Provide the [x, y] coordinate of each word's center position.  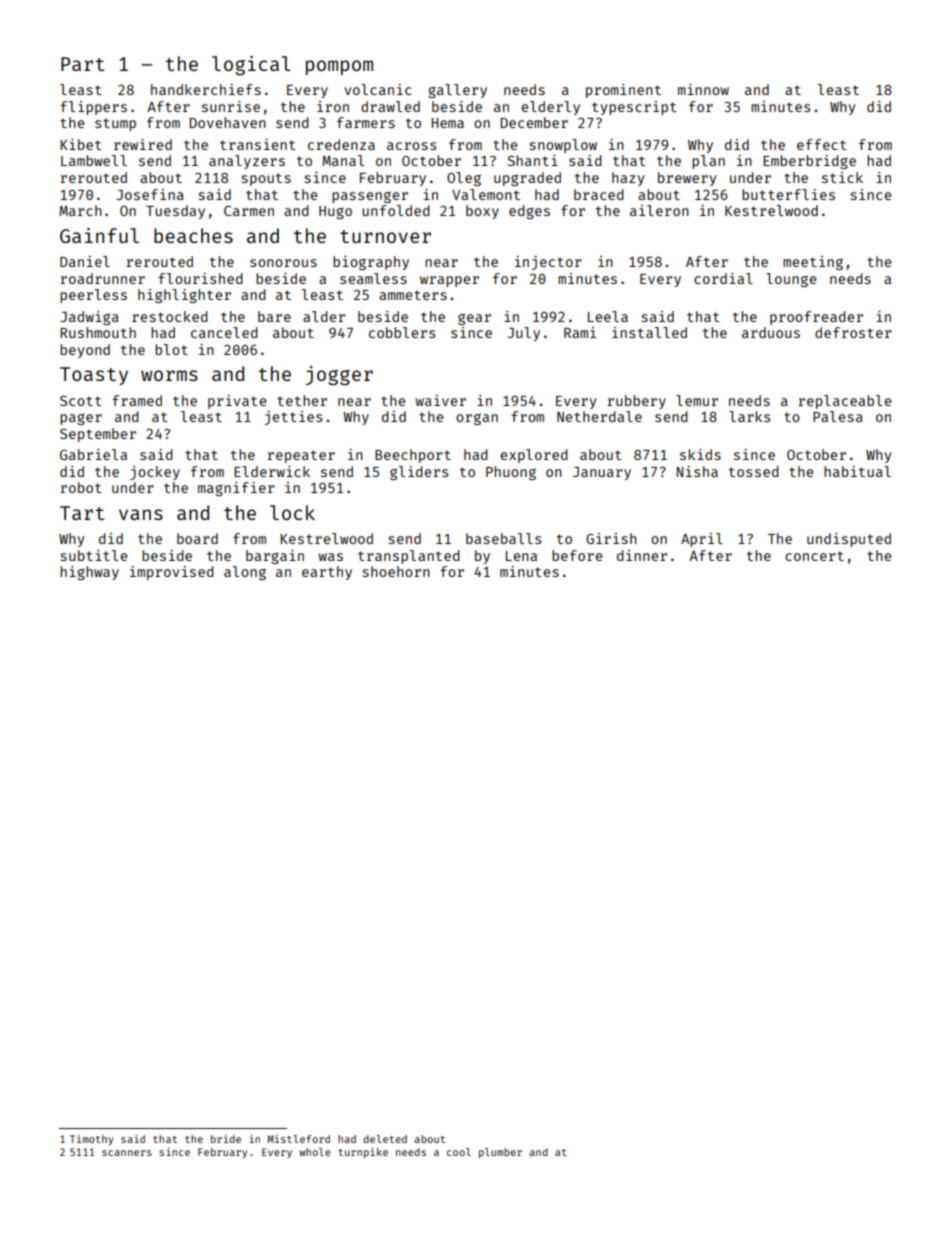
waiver [440, 400]
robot [81, 487]
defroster [853, 332]
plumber [500, 1153]
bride [226, 1139]
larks [749, 416]
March [80, 210]
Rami [580, 332]
